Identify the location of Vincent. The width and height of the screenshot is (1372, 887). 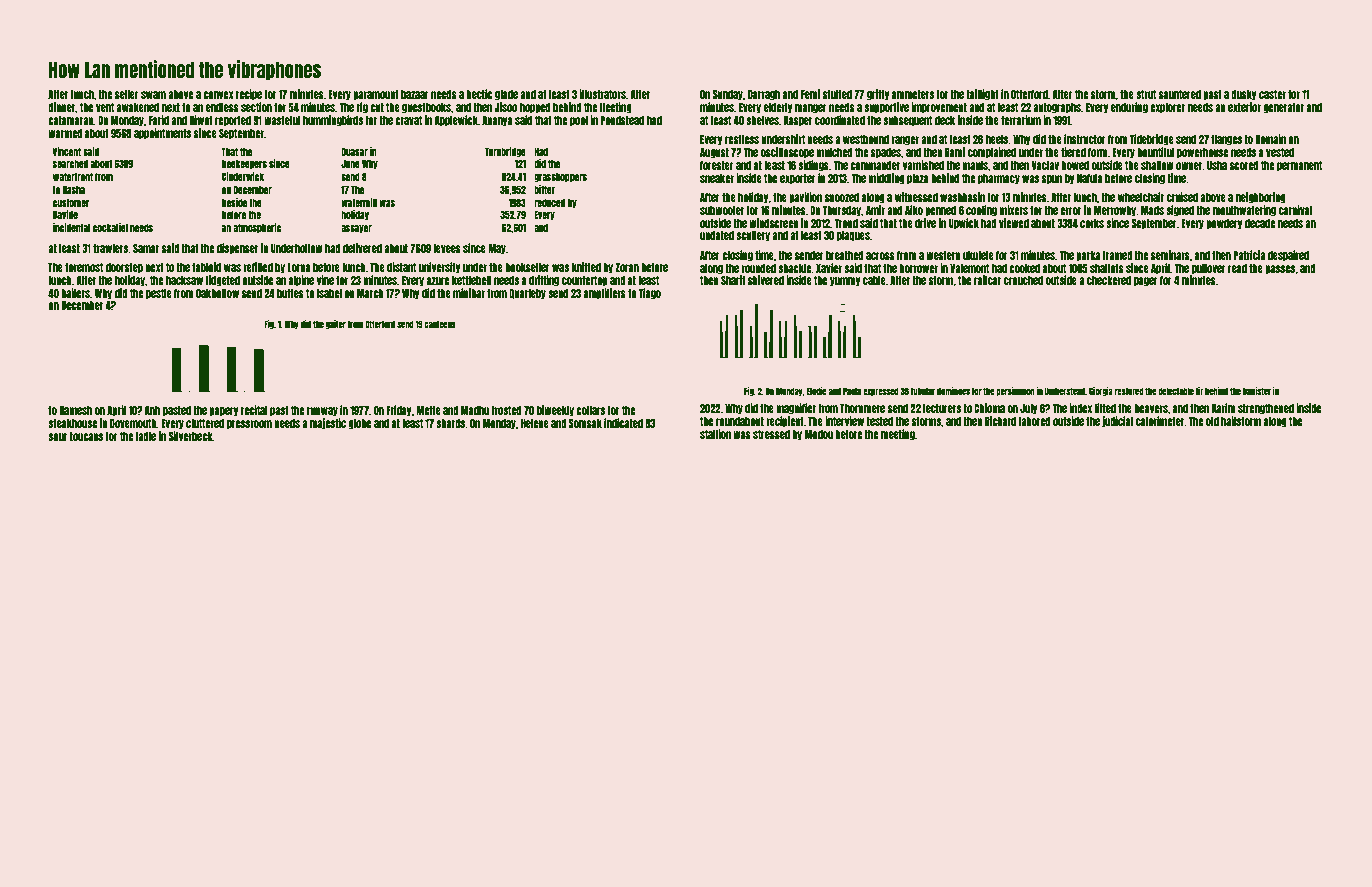
(67, 151).
